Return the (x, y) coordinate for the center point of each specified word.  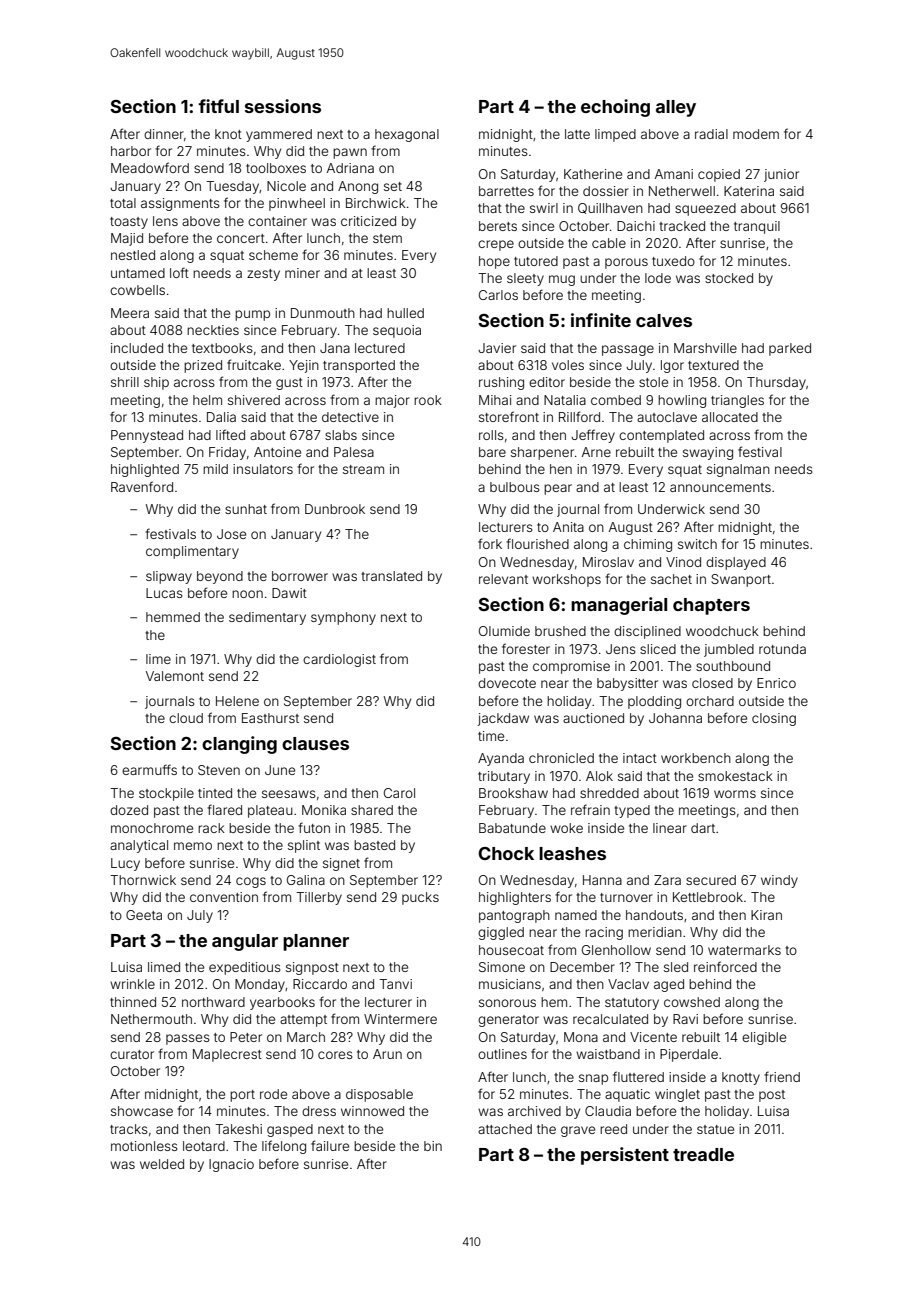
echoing (615, 108)
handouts (654, 915)
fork (490, 543)
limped (615, 135)
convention (224, 897)
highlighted (145, 470)
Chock (506, 853)
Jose (231, 534)
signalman (738, 470)
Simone (502, 967)
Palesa (354, 452)
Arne (596, 452)
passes (188, 1039)
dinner (164, 134)
